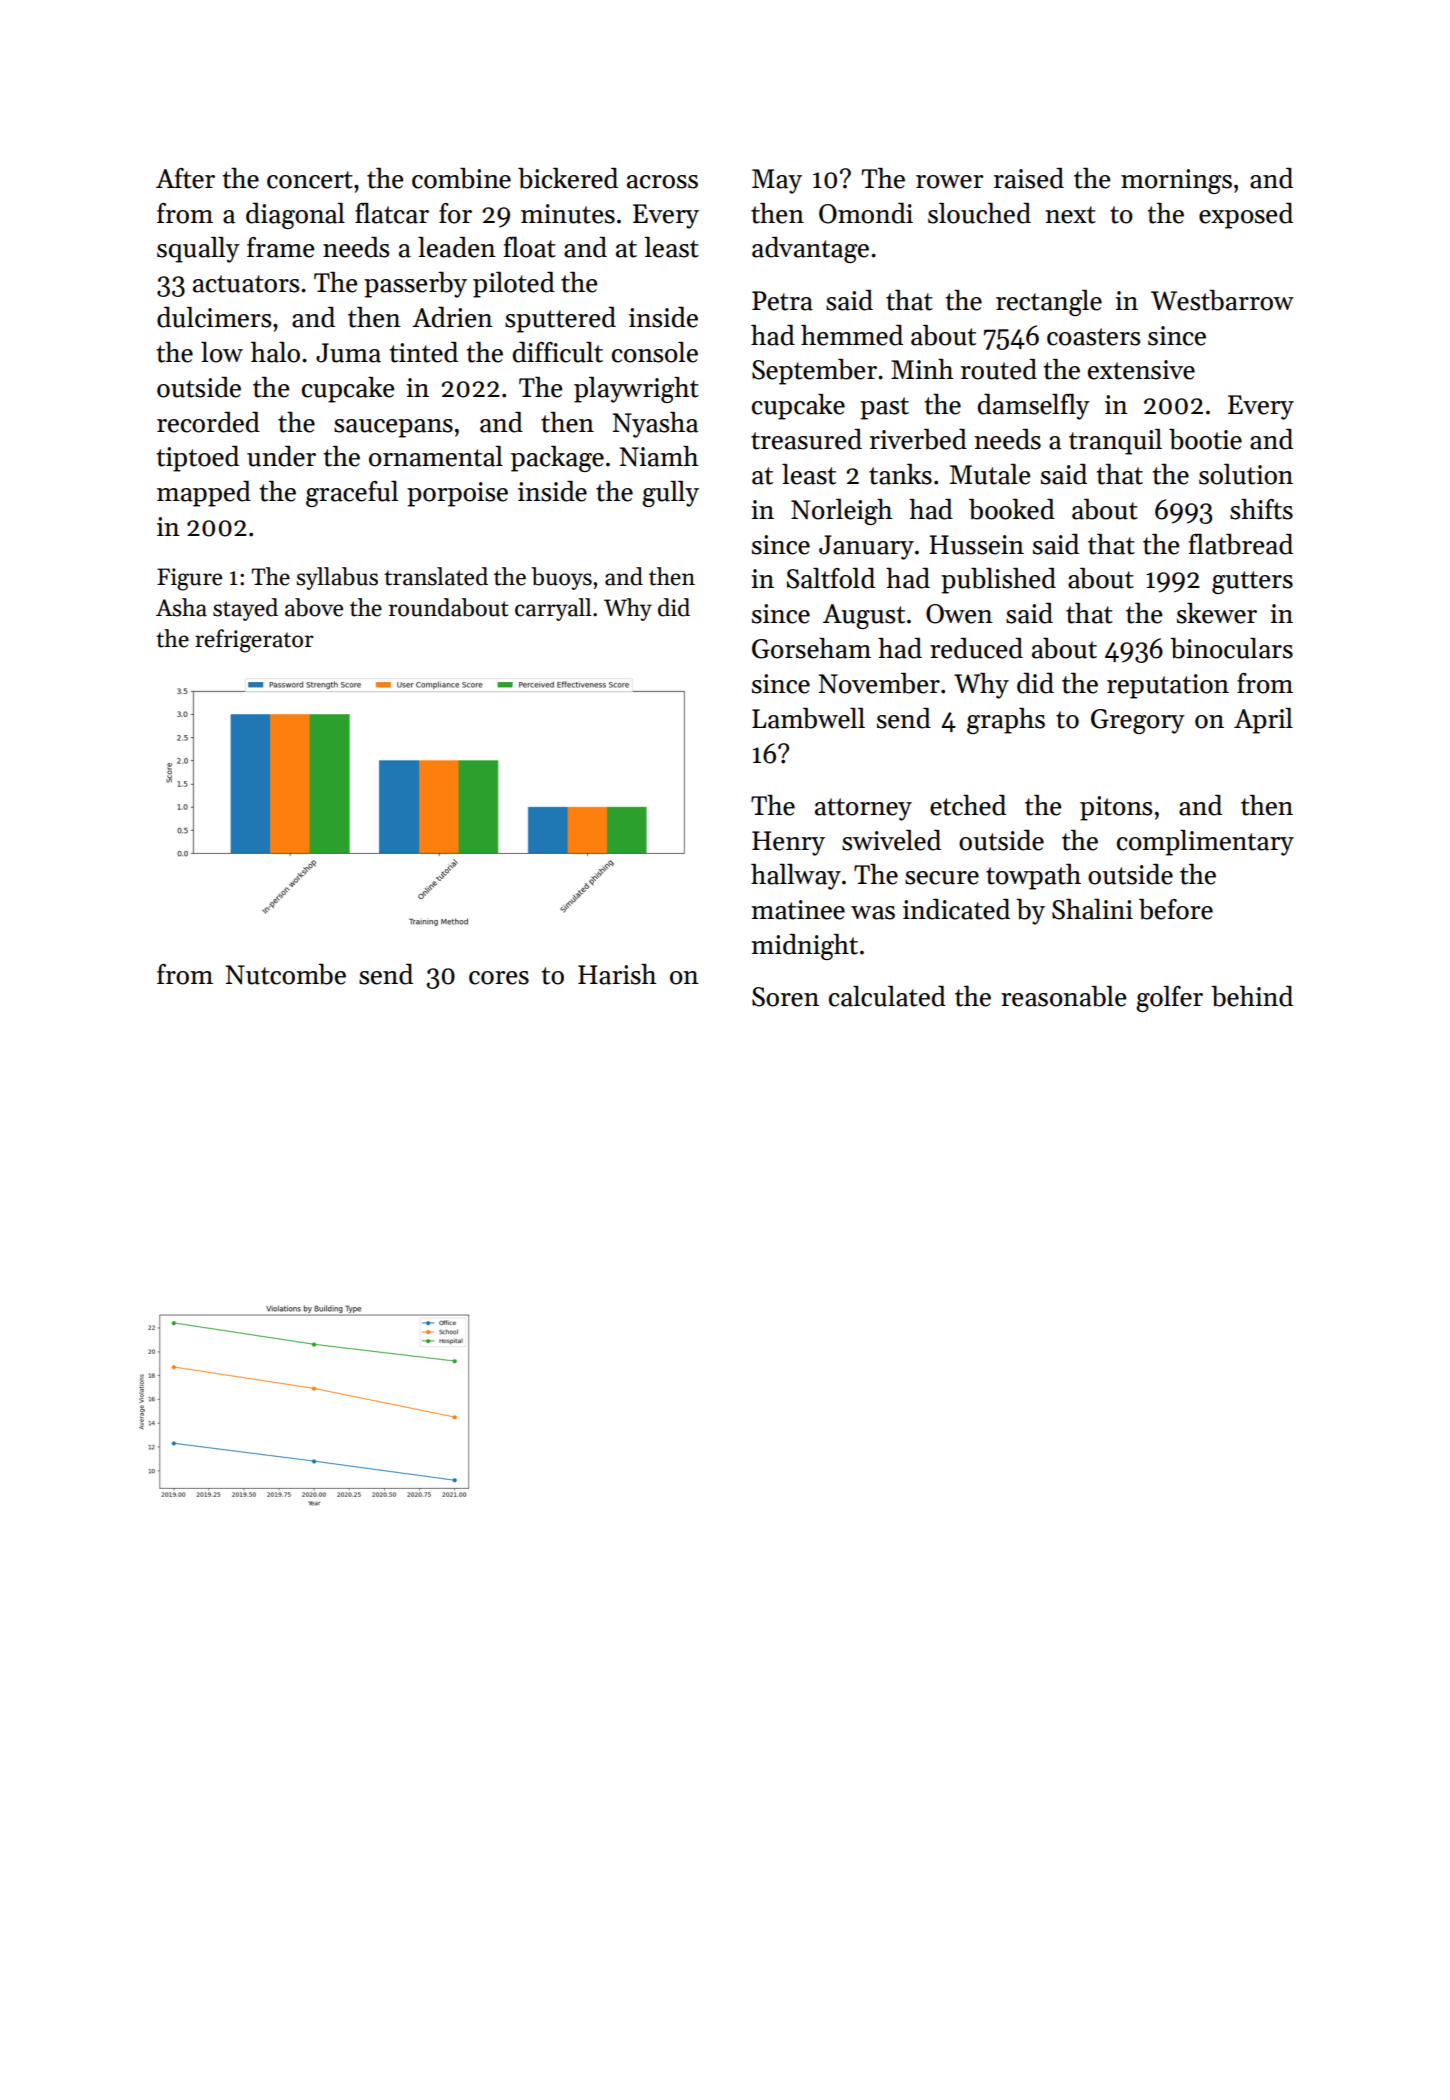 The image size is (1450, 2100). What do you see at coordinates (1033, 877) in the screenshot?
I see `towpath` at bounding box center [1033, 877].
